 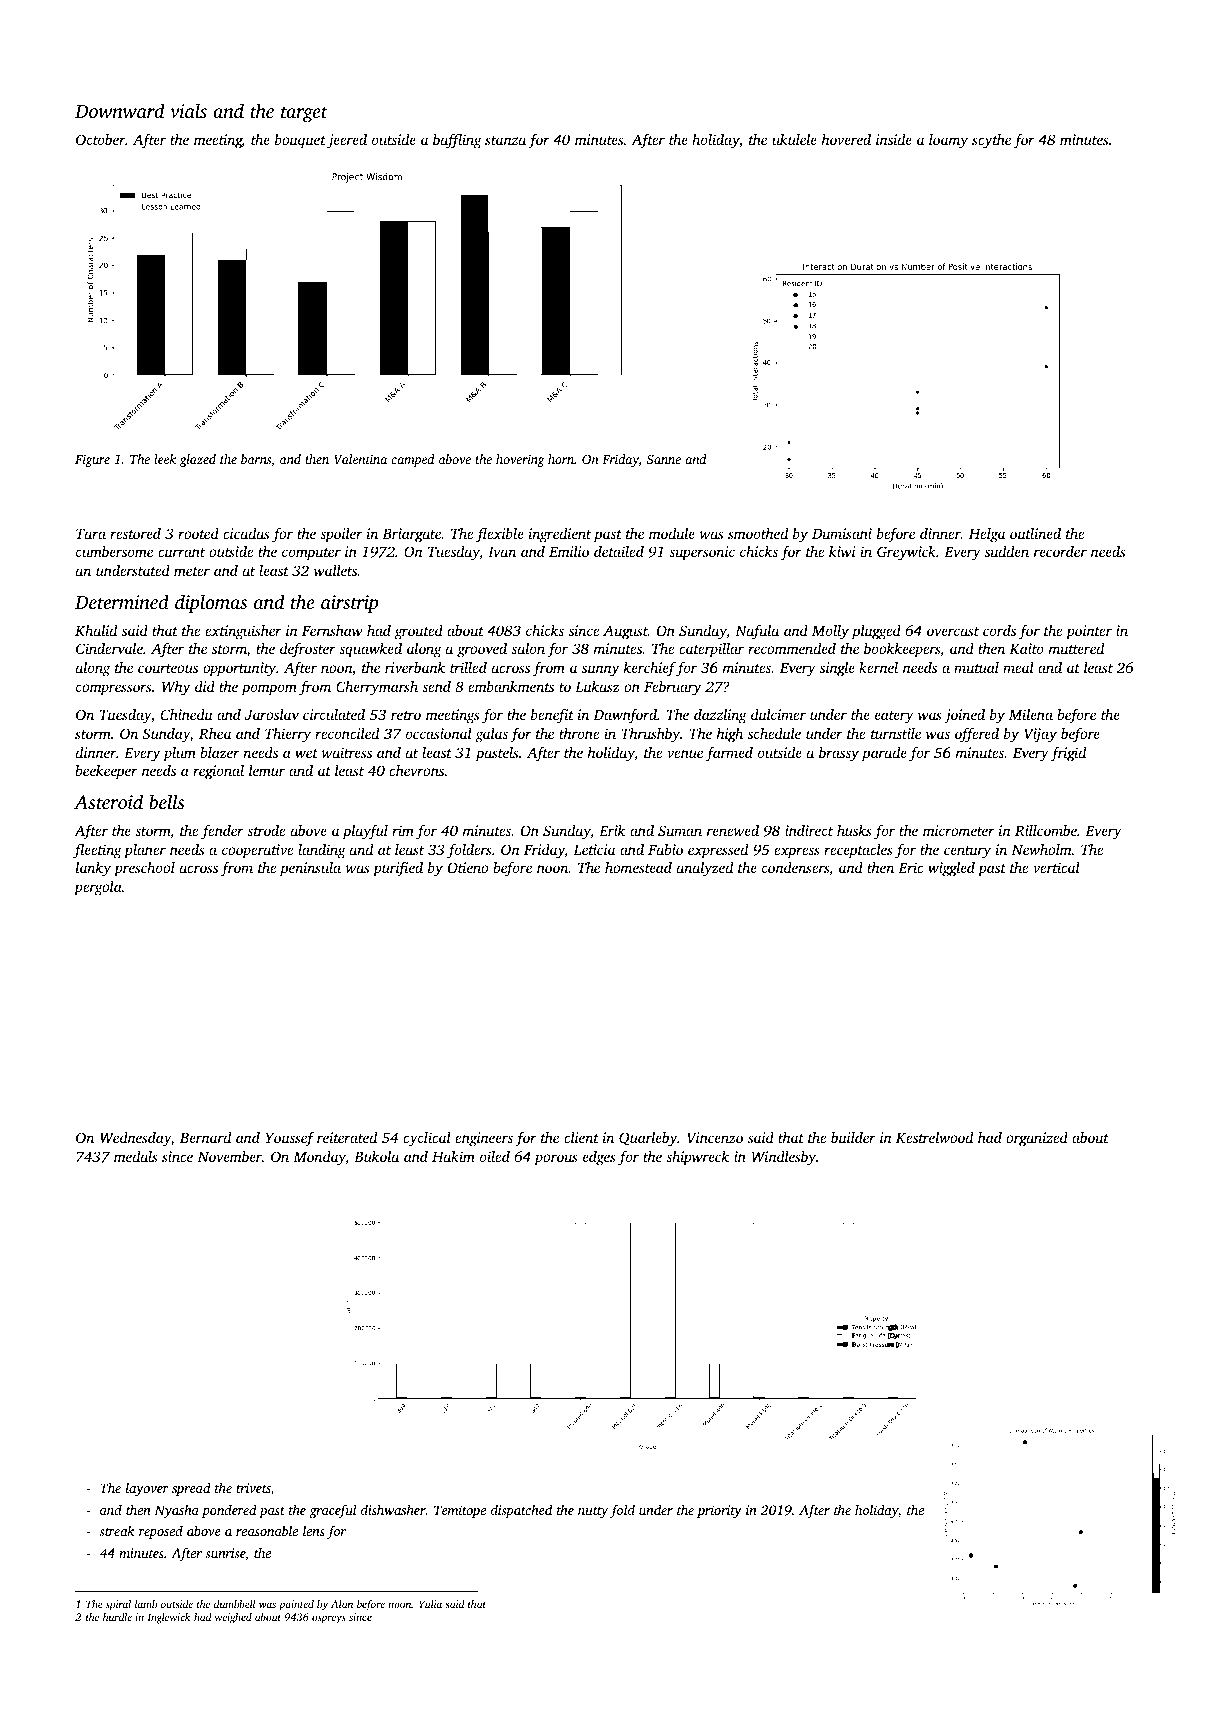 What do you see at coordinates (528, 648) in the screenshot?
I see `salon` at bounding box center [528, 648].
